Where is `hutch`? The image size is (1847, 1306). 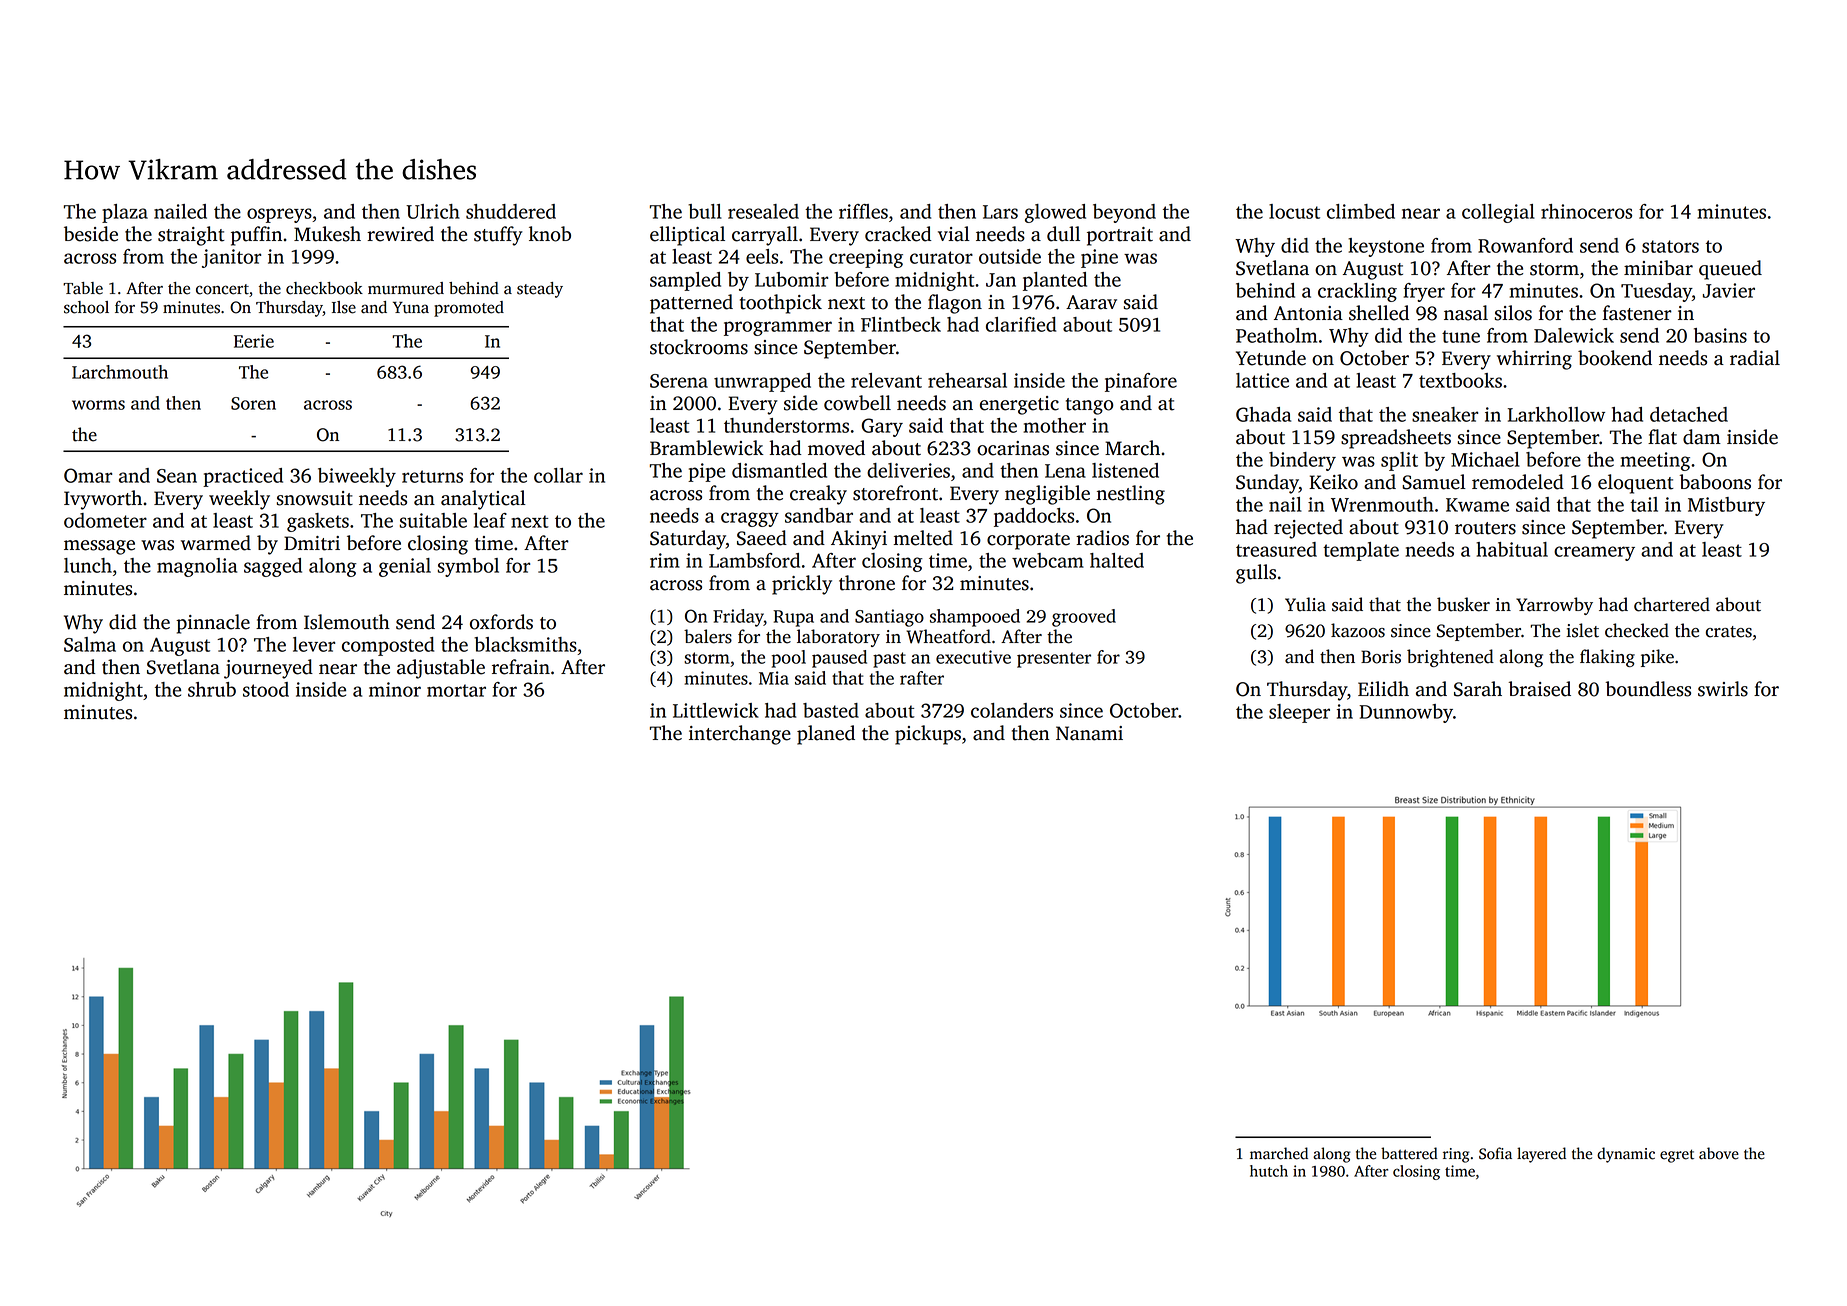
hutch is located at coordinates (1269, 1171).
